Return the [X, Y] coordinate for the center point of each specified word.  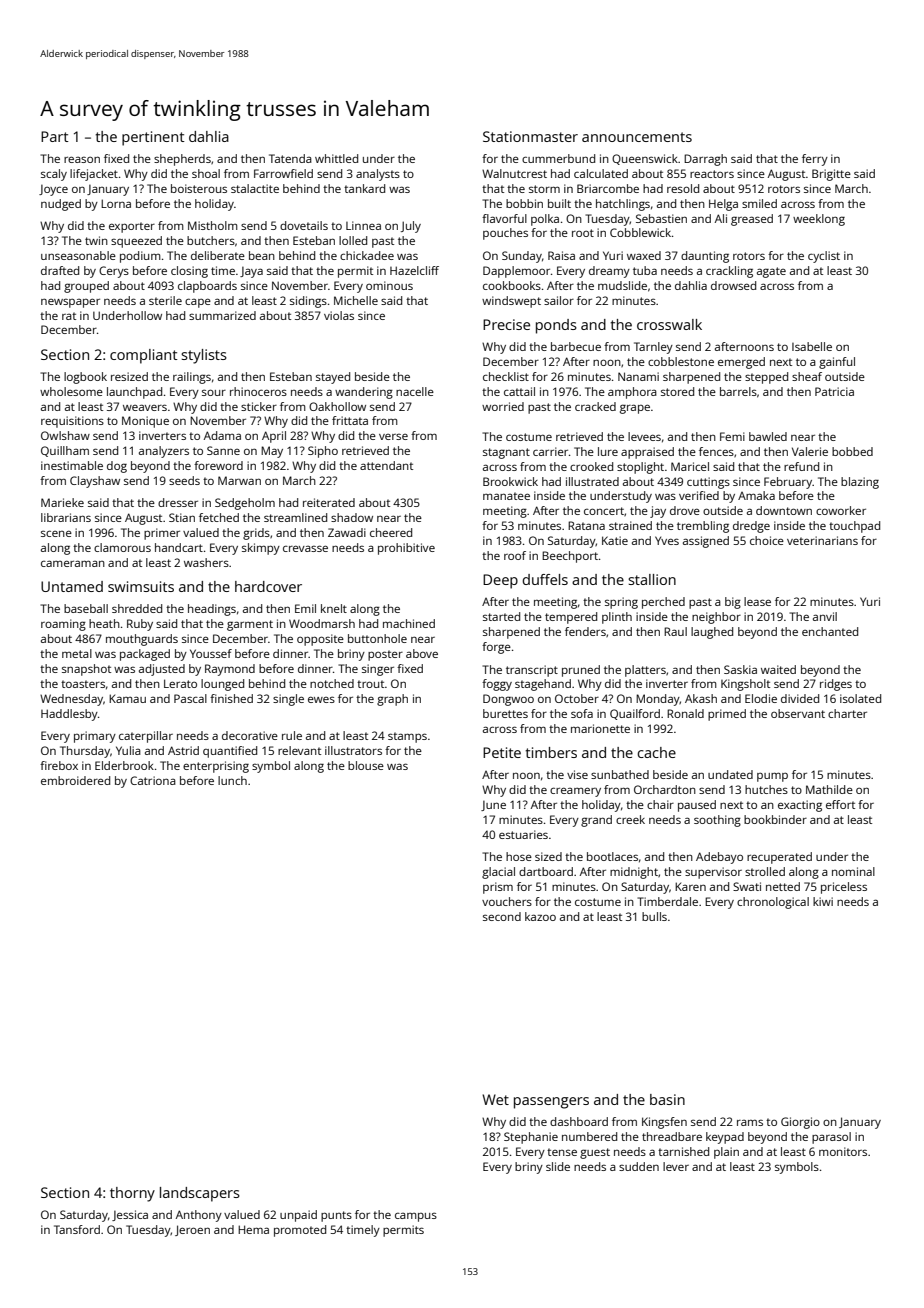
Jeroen [192, 1230]
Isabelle [812, 346]
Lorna [116, 203]
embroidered [75, 780]
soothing [717, 821]
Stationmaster [530, 136]
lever [676, 1166]
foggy [497, 685]
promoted [300, 1231]
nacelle [415, 391]
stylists [204, 356]
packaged [145, 655]
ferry [815, 160]
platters [645, 671]
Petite [502, 752]
